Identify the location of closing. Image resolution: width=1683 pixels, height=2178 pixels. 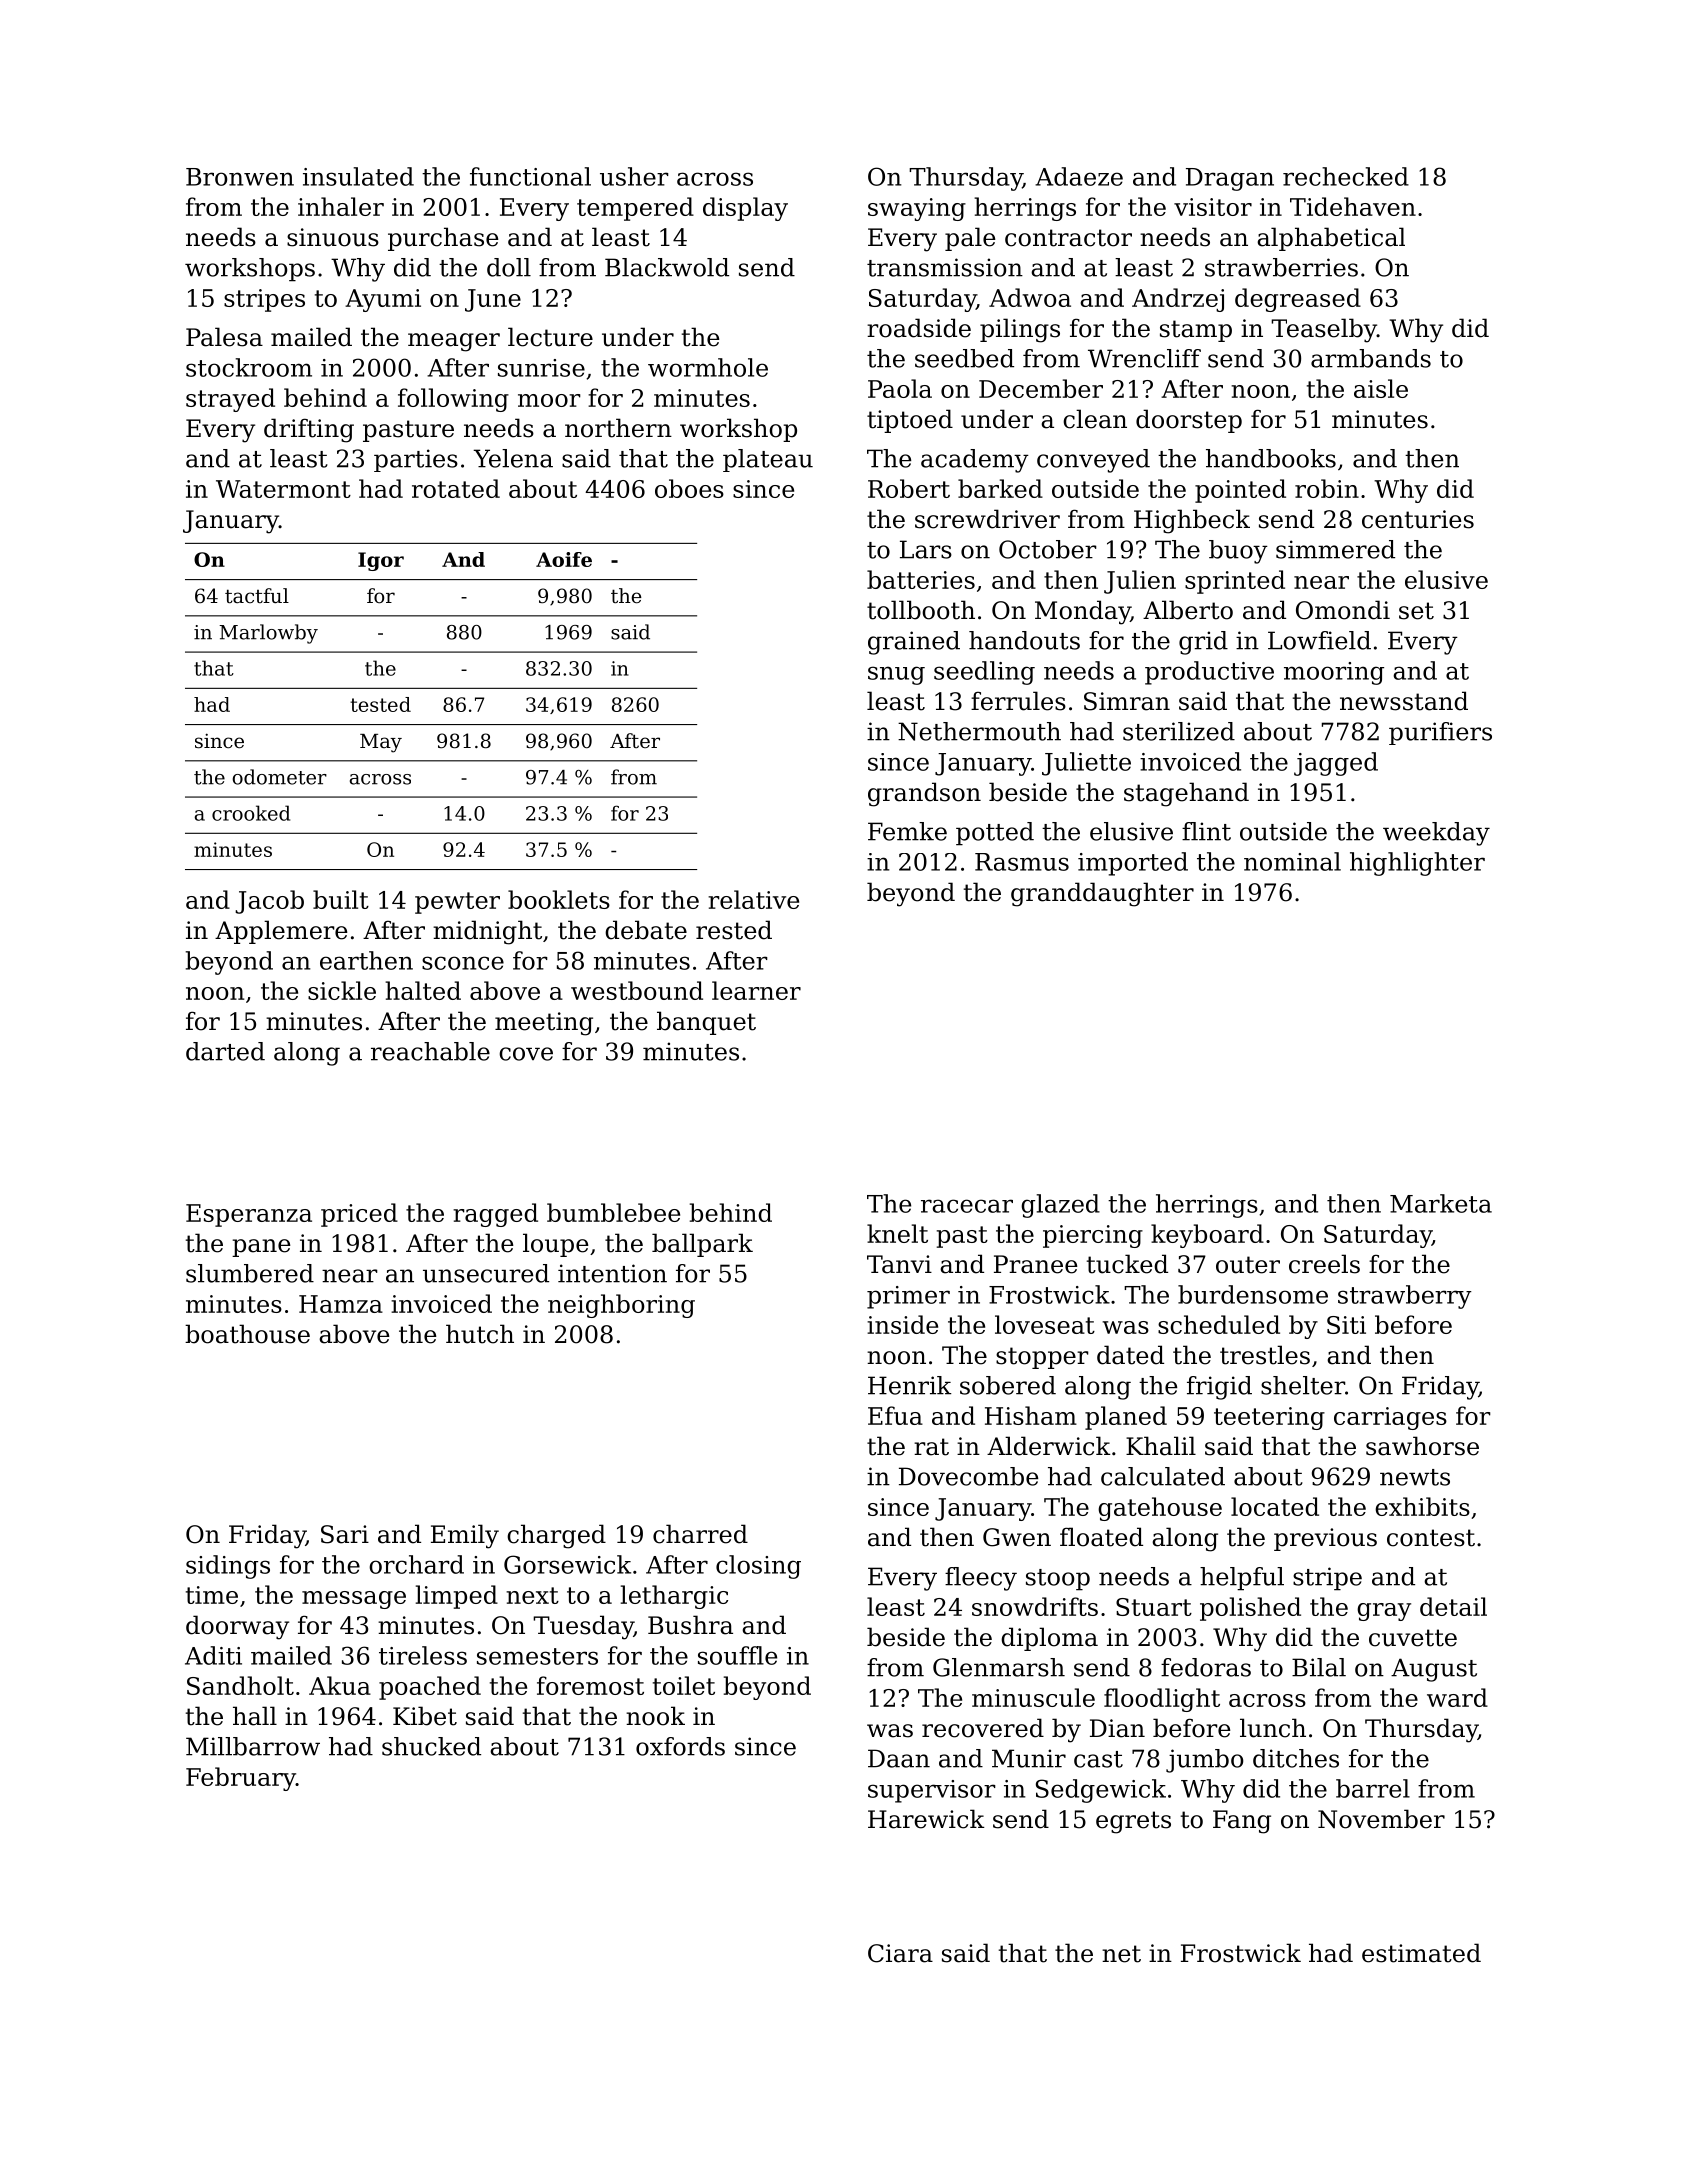
(758, 1567).
